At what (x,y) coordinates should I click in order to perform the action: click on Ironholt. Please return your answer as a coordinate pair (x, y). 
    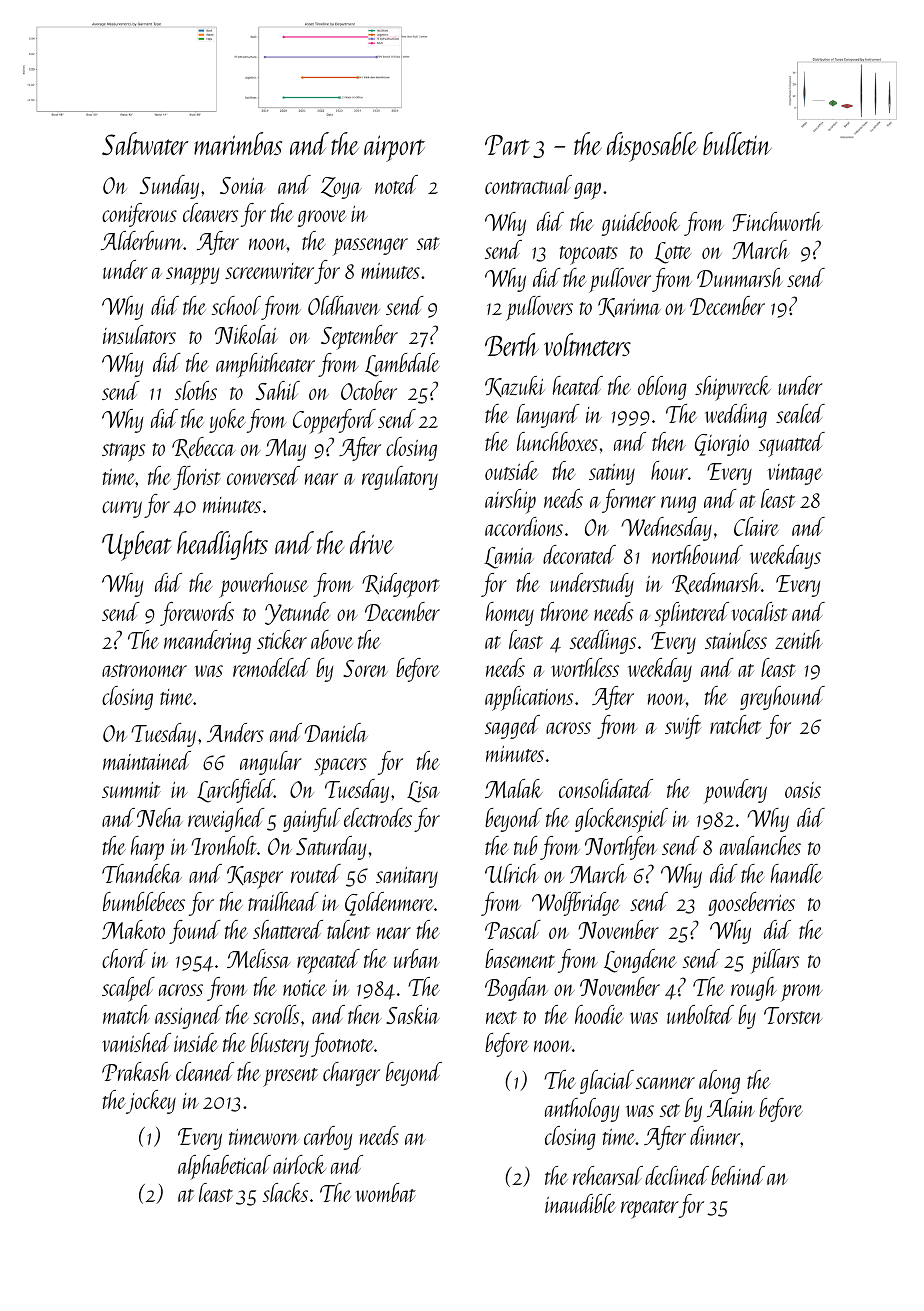
    Looking at the image, I should click on (224, 845).
